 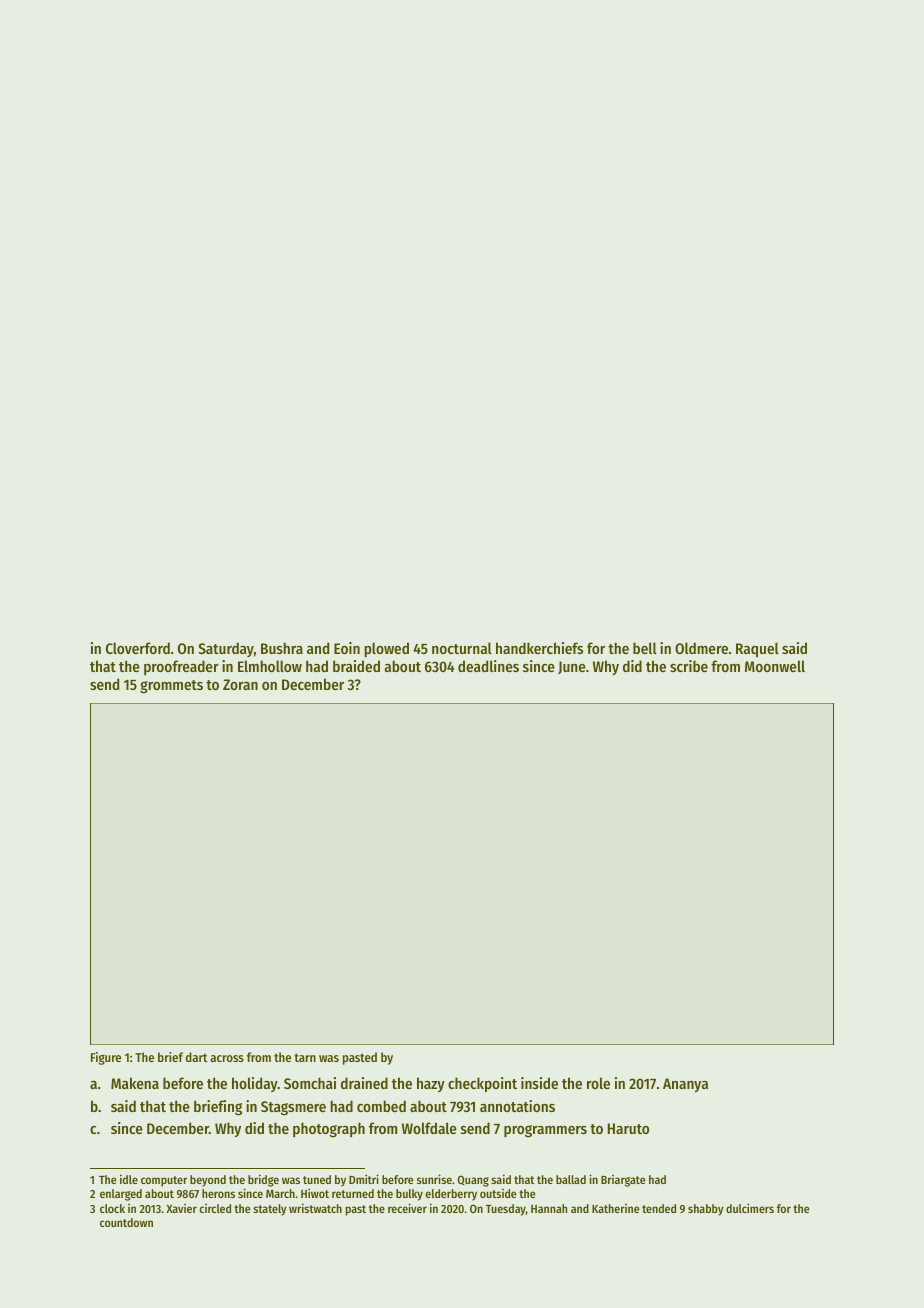 I want to click on Cloverford, so click(x=138, y=648).
